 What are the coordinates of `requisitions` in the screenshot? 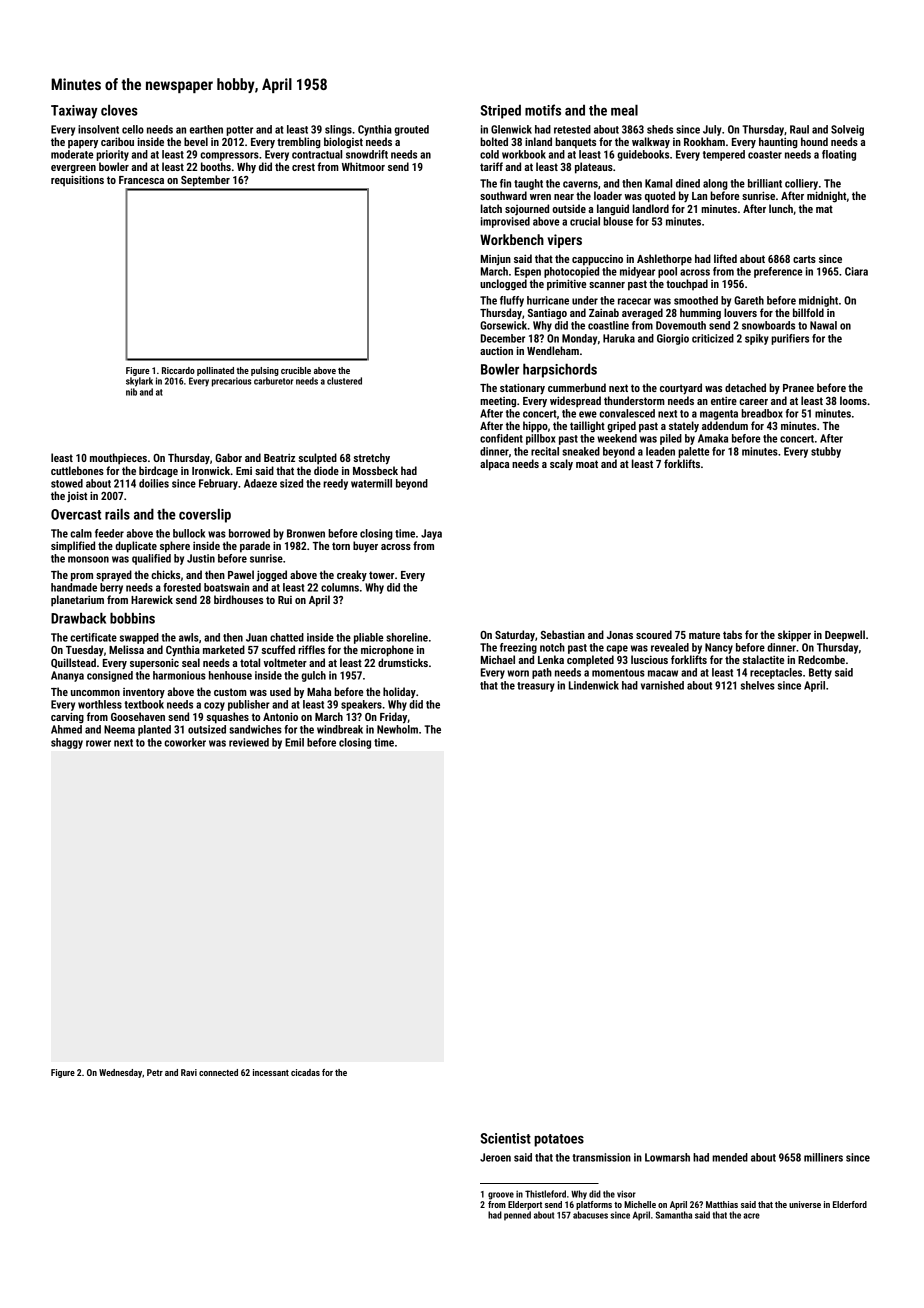 It's located at (77, 181).
